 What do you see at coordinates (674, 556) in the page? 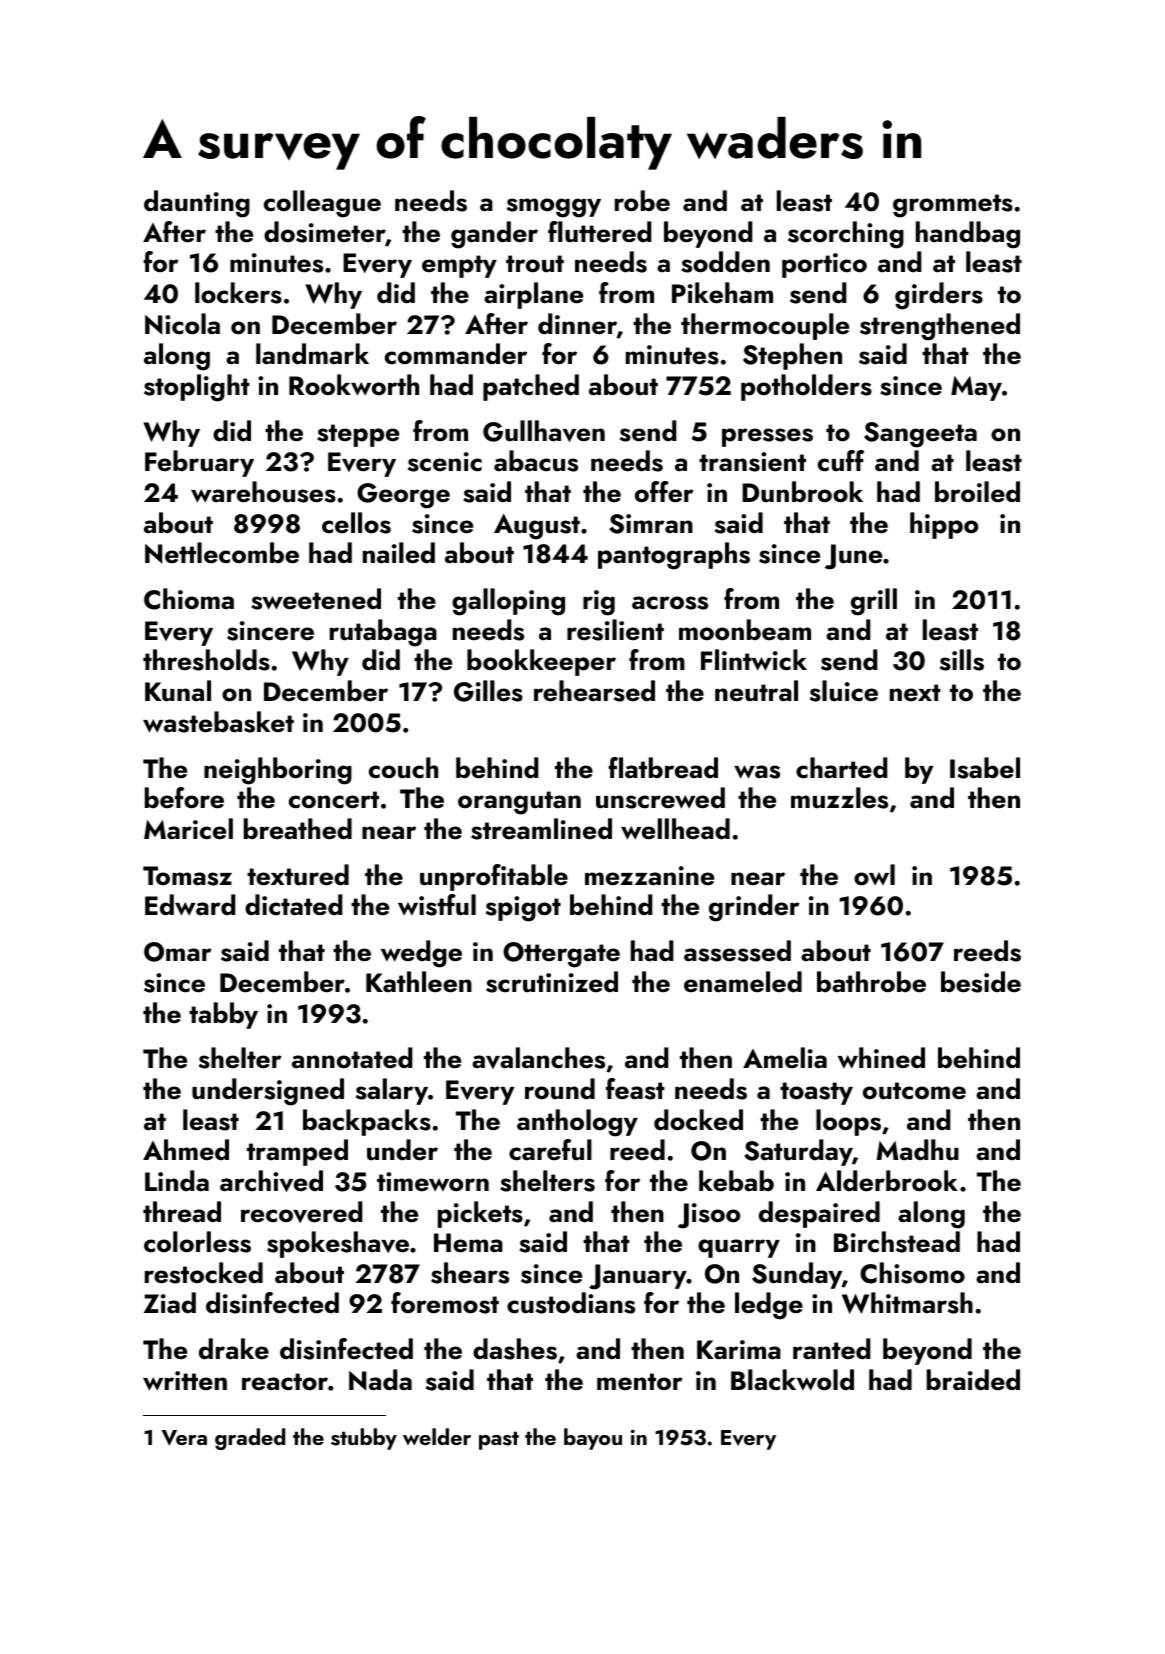
I see `pantographs` at bounding box center [674, 556].
